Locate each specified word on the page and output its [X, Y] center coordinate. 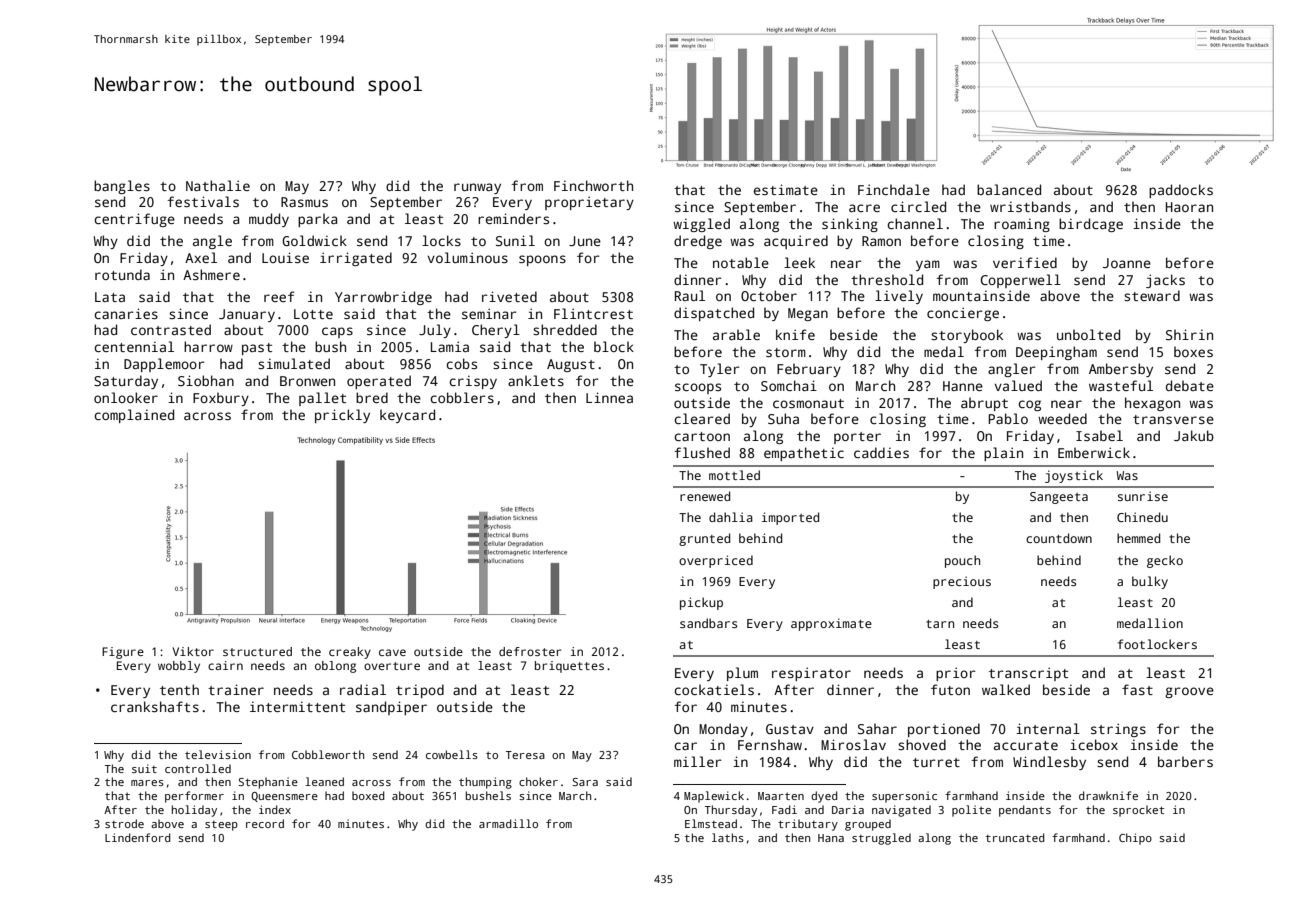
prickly [342, 416]
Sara [585, 782]
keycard [407, 416]
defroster [530, 651]
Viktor [193, 651]
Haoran [1189, 207]
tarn [940, 624]
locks [441, 240]
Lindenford [138, 837]
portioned [944, 730]
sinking [850, 225]
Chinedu [1142, 517]
